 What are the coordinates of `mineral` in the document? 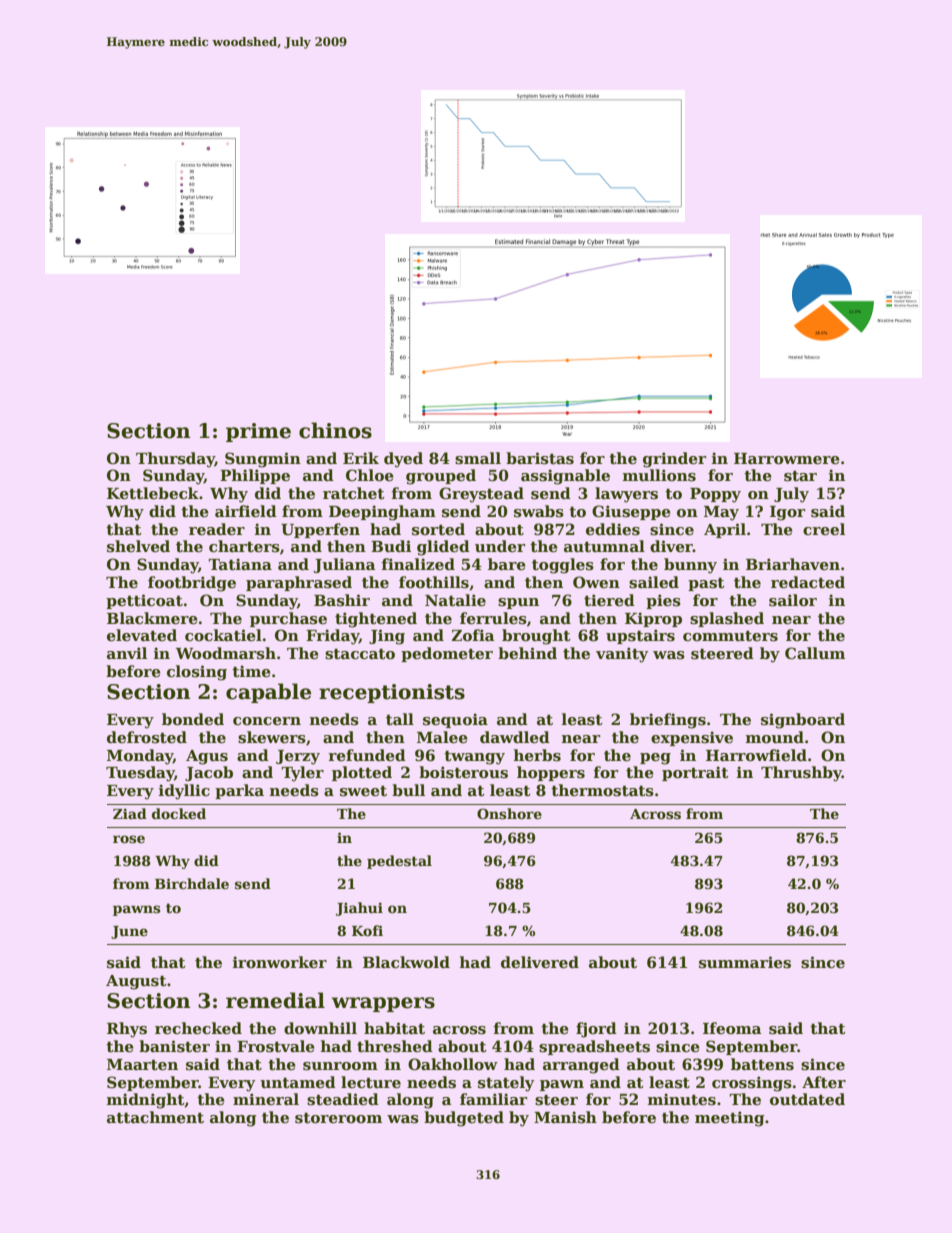 It's located at (266, 1099).
